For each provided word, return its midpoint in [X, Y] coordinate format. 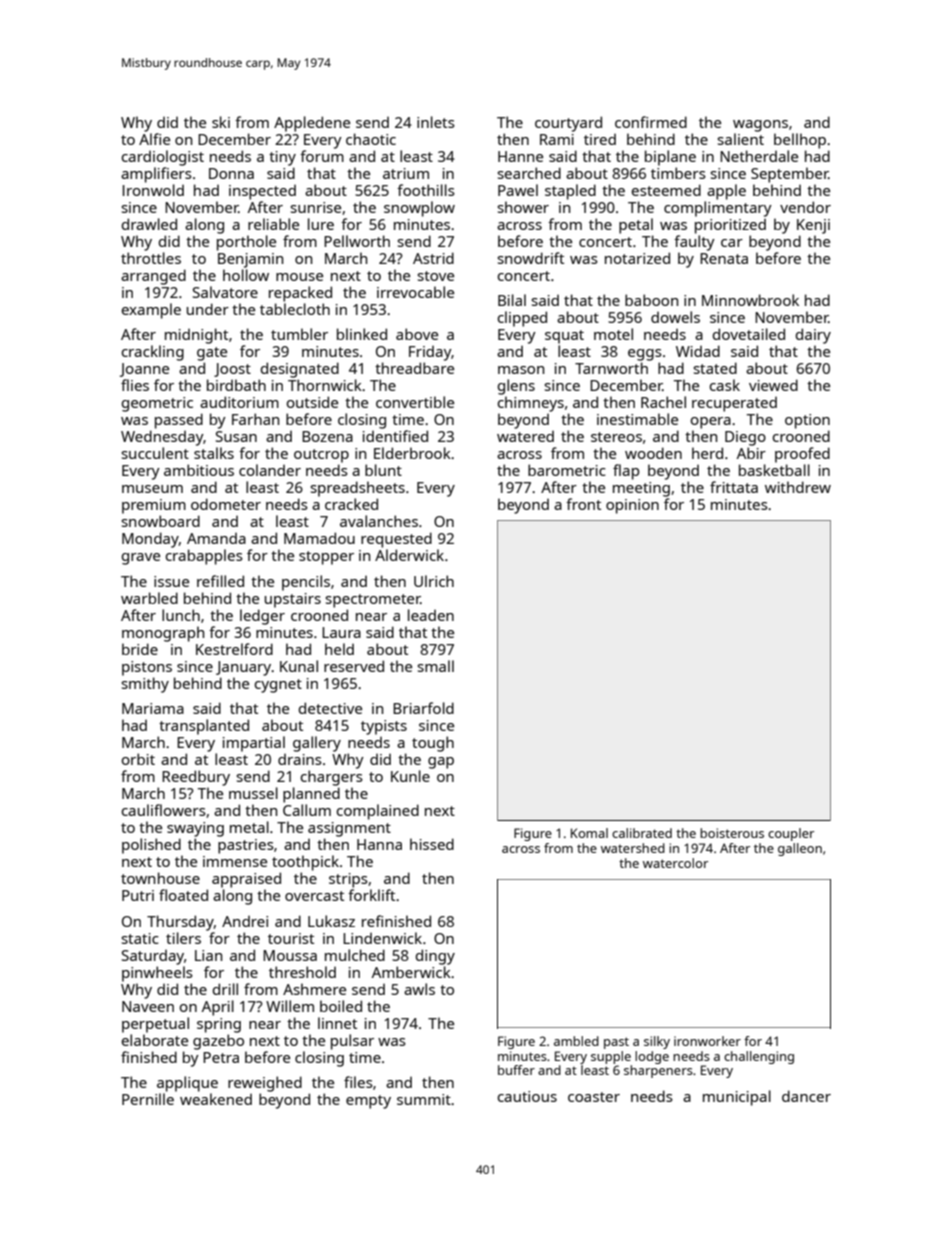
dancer [806, 1096]
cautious [527, 1096]
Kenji [813, 226]
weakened [216, 1099]
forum [322, 156]
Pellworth [357, 241]
